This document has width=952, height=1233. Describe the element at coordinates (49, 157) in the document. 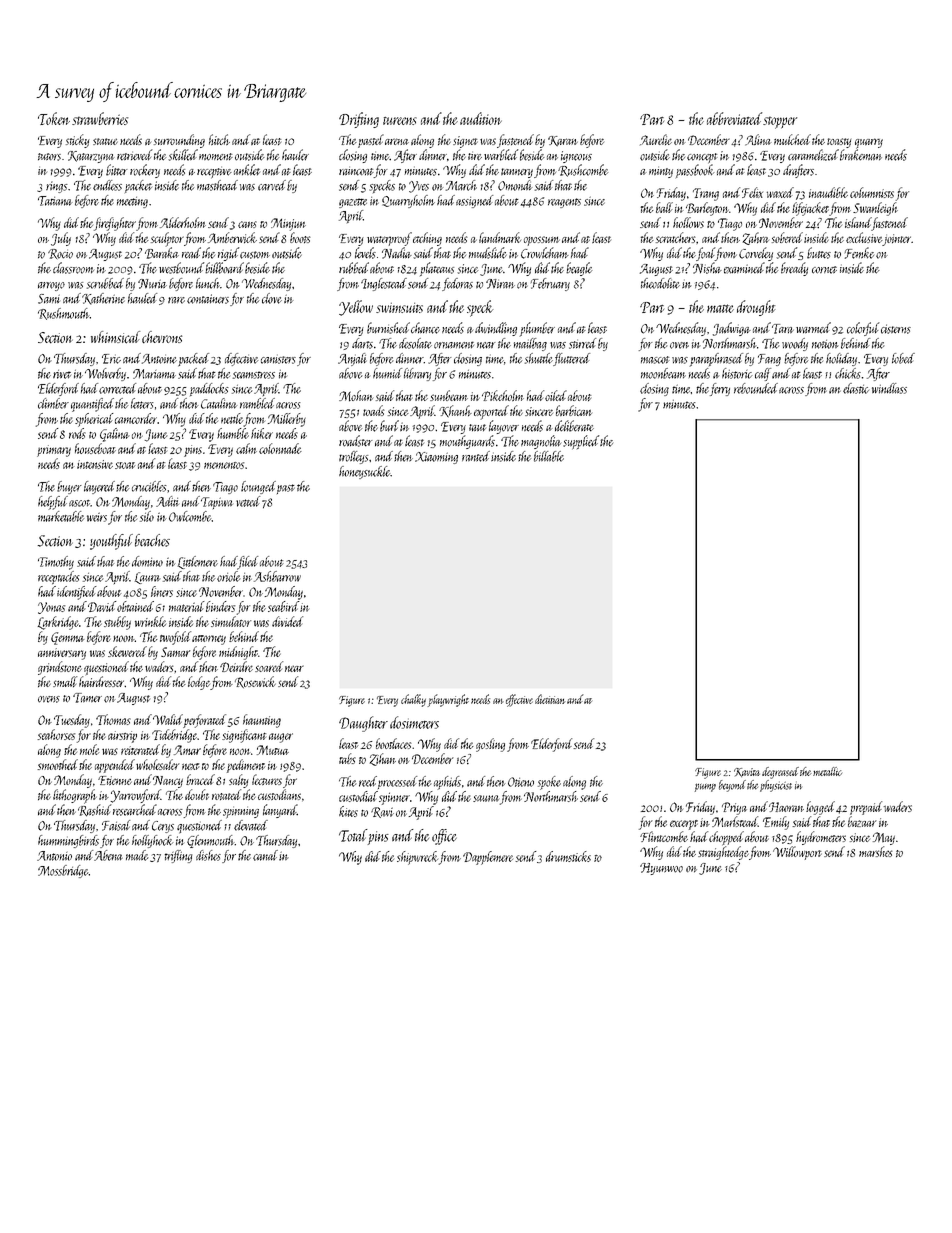

I see `tutors` at that location.
